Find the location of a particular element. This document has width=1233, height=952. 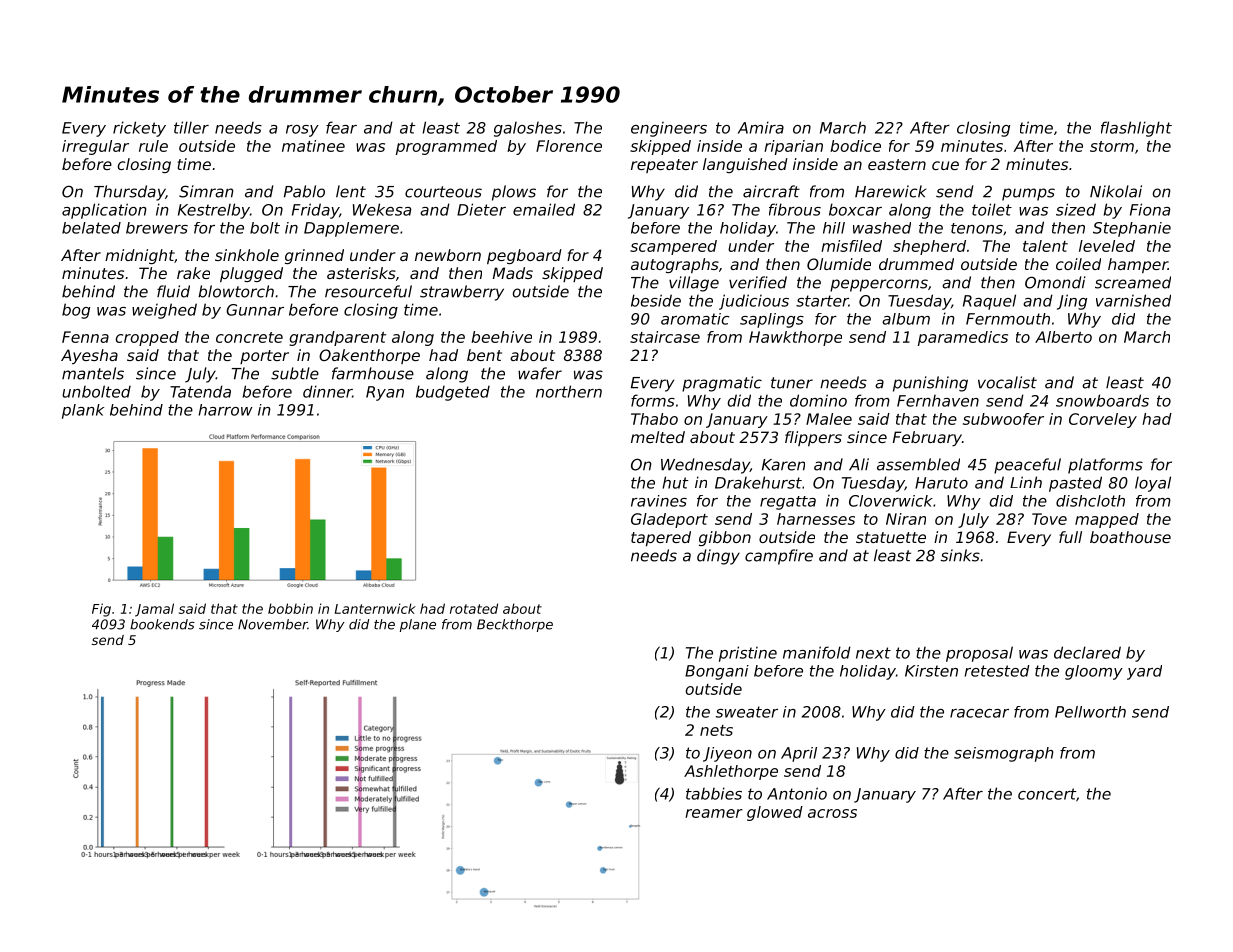

ravines is located at coordinates (659, 501).
